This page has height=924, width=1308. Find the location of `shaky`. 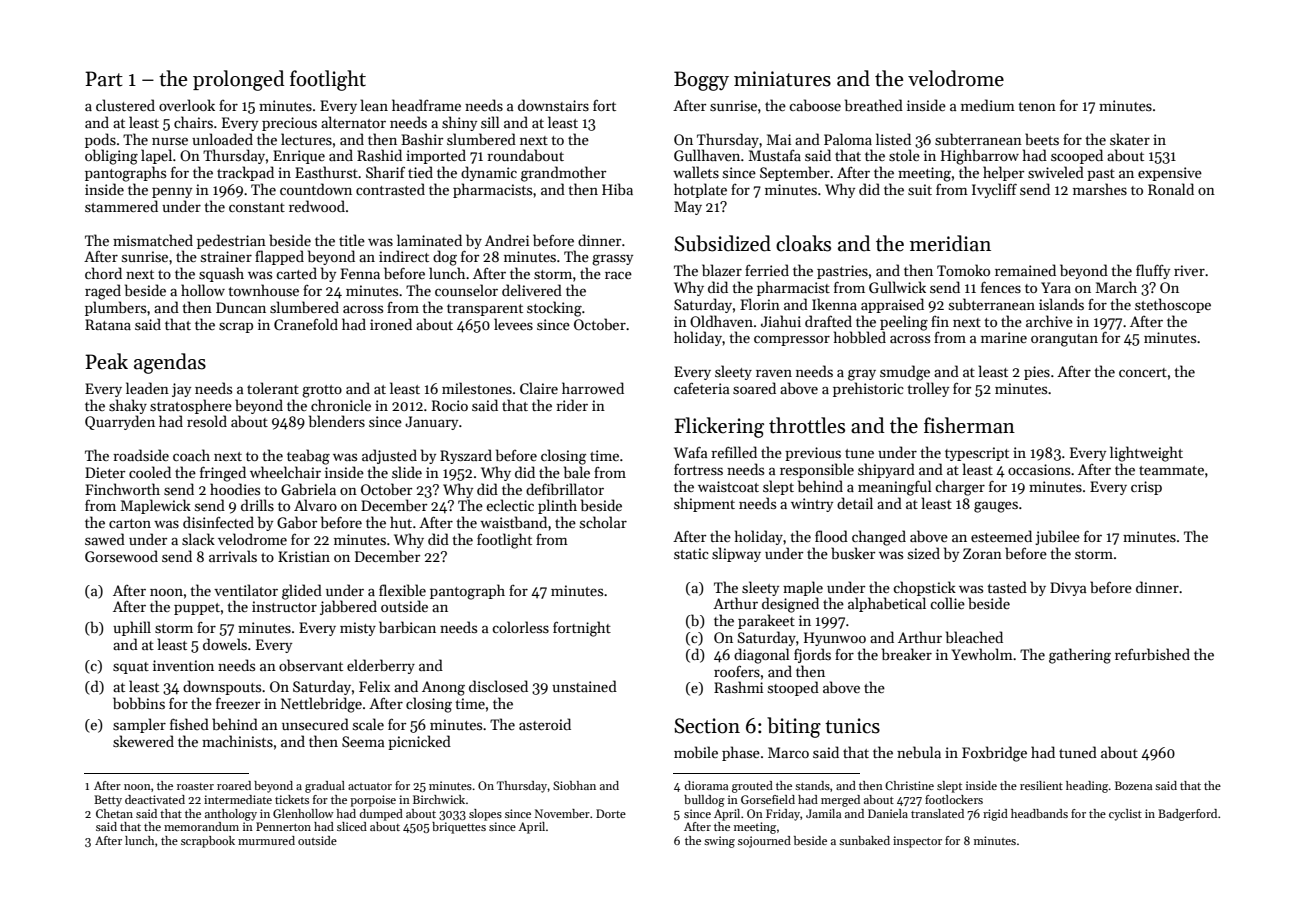

shaky is located at coordinates (128, 406).
